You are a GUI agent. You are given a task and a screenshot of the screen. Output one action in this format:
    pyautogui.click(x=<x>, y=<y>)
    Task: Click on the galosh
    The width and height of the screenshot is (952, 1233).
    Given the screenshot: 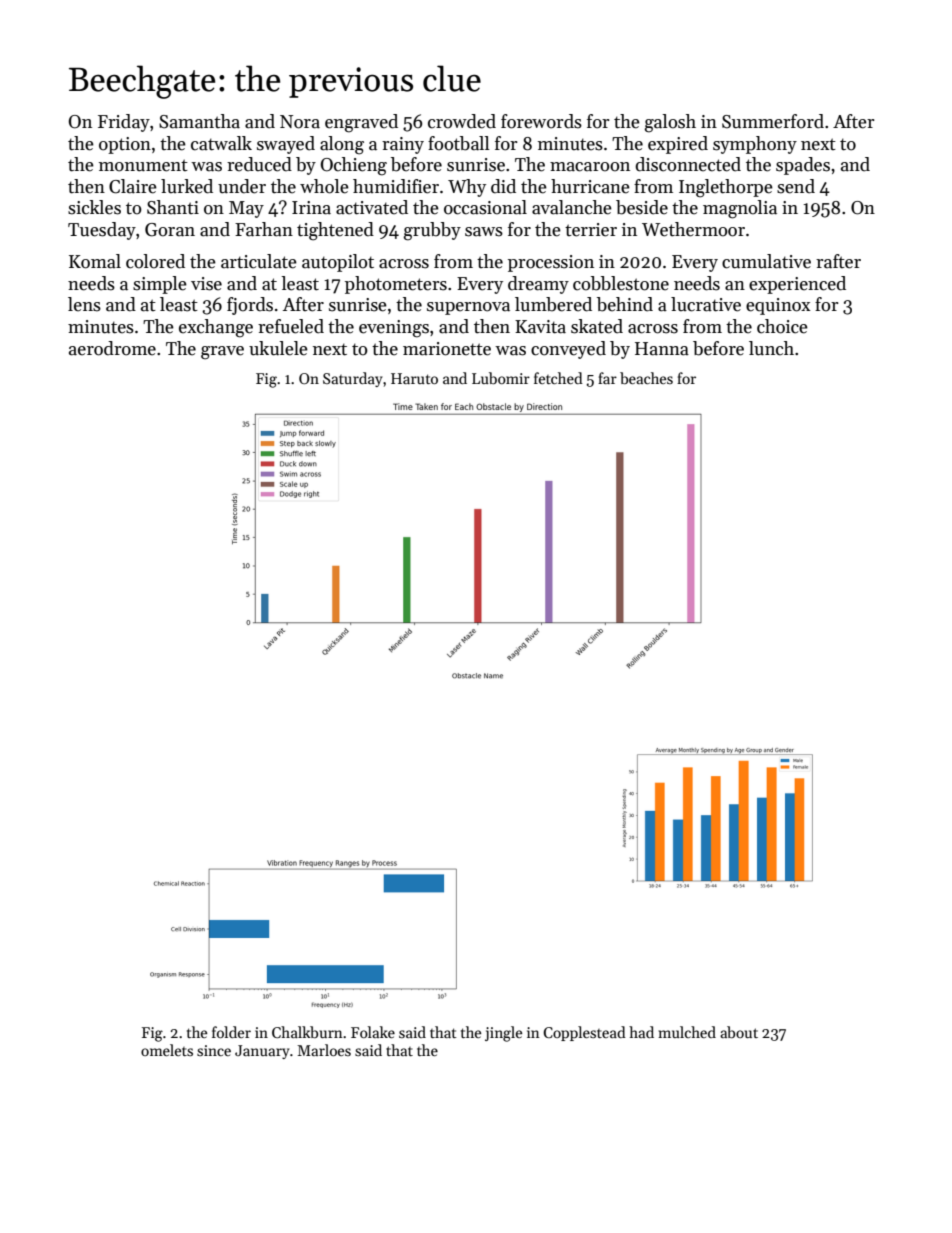 What is the action you would take?
    pyautogui.click(x=670, y=123)
